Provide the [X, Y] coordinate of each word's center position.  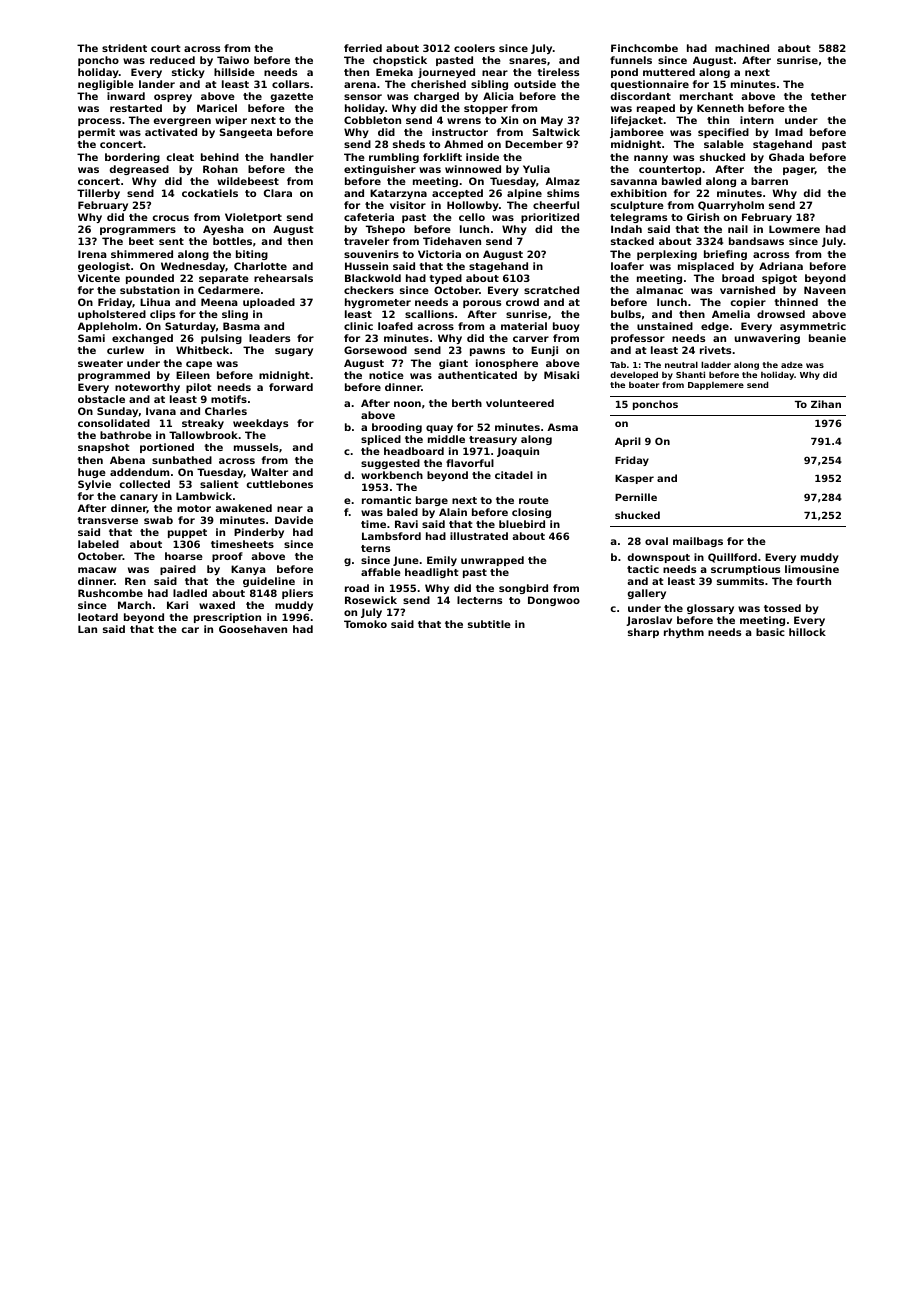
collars [290, 84]
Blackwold [373, 278]
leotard [98, 617]
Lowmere [794, 229]
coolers [474, 48]
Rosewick [371, 600]
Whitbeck [202, 350]
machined [742, 48]
